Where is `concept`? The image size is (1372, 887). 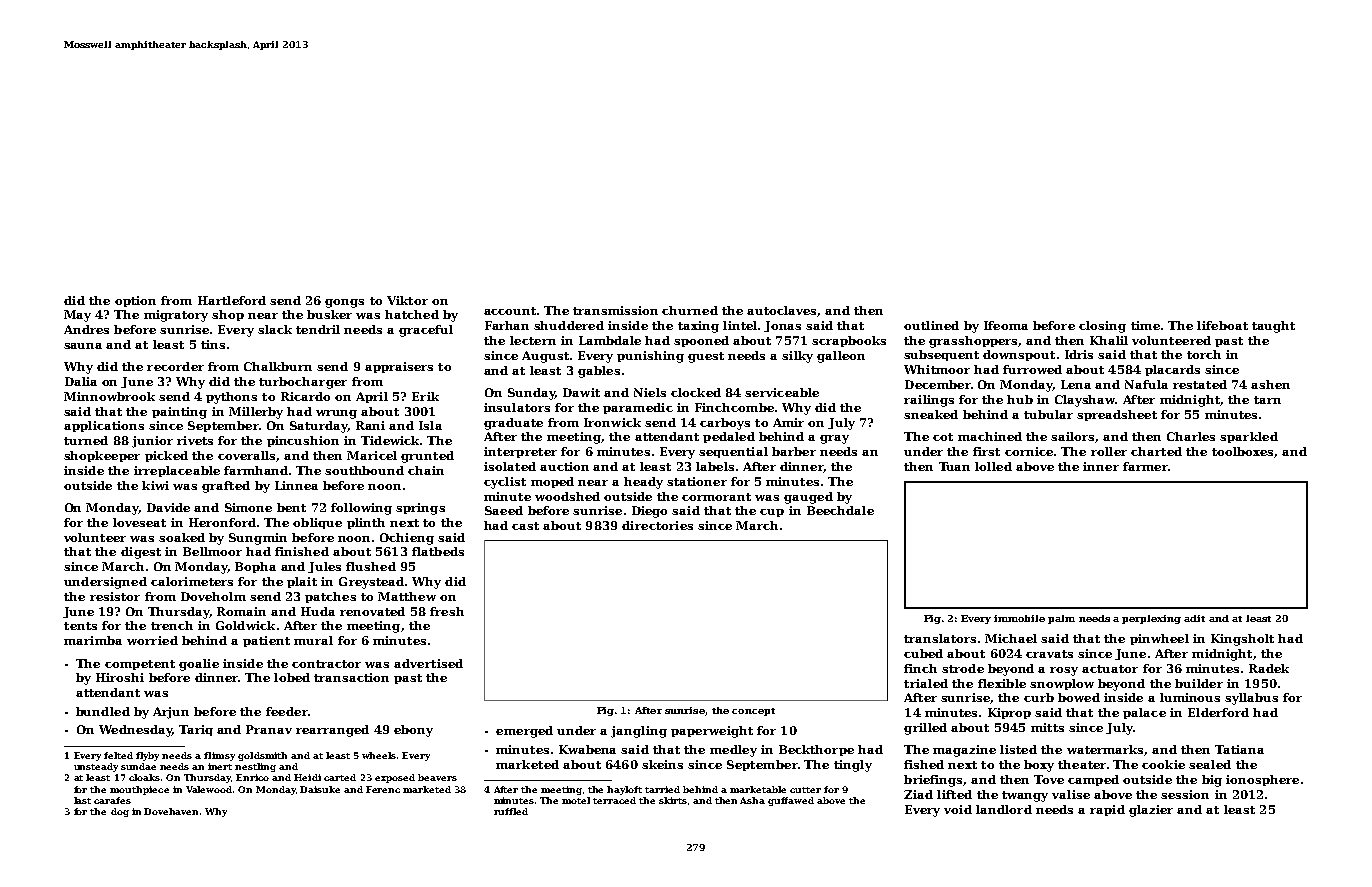 concept is located at coordinates (753, 712).
